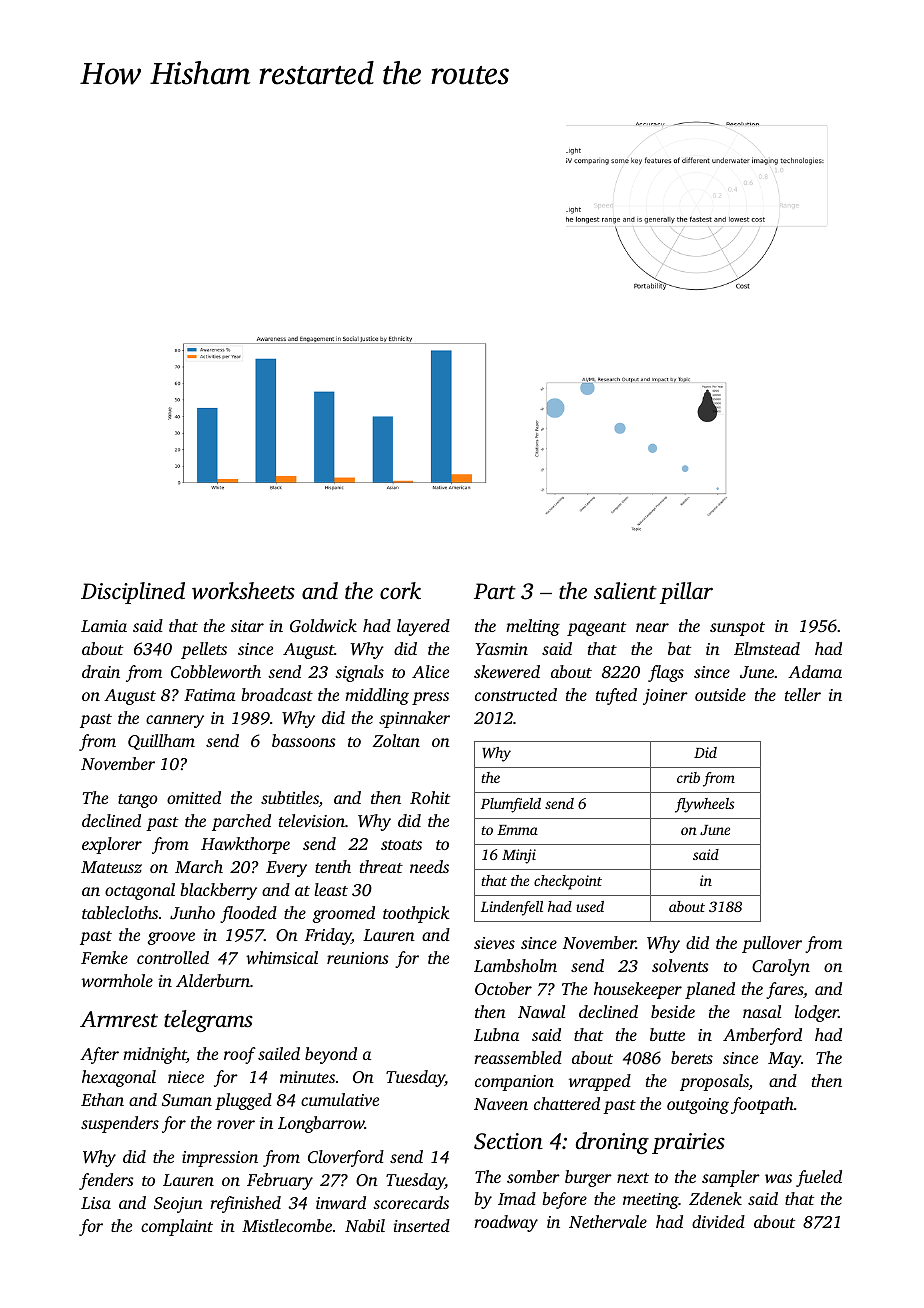 This document has width=924, height=1308. I want to click on pillar, so click(686, 593).
